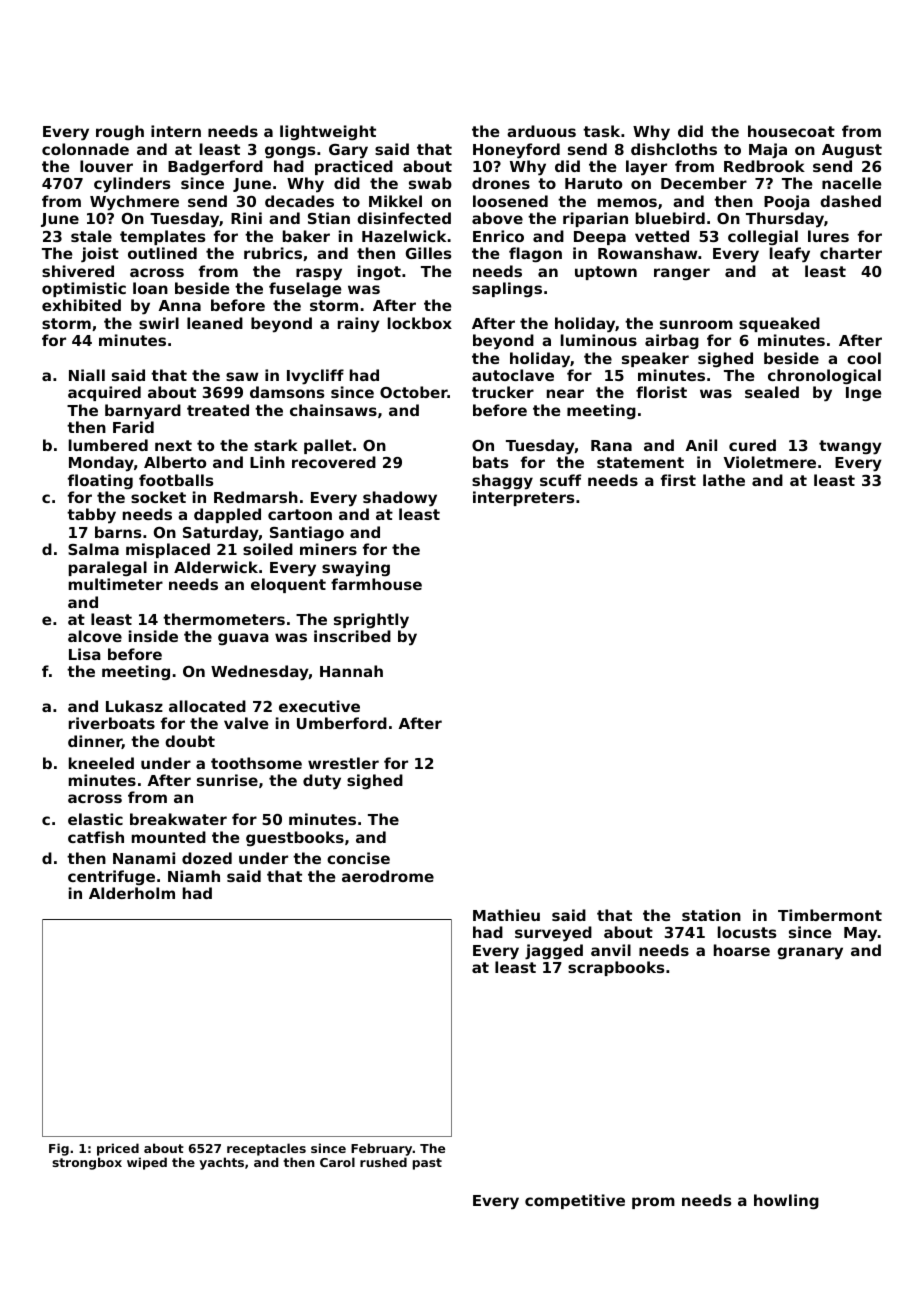  What do you see at coordinates (830, 915) in the screenshot?
I see `Timbermont` at bounding box center [830, 915].
